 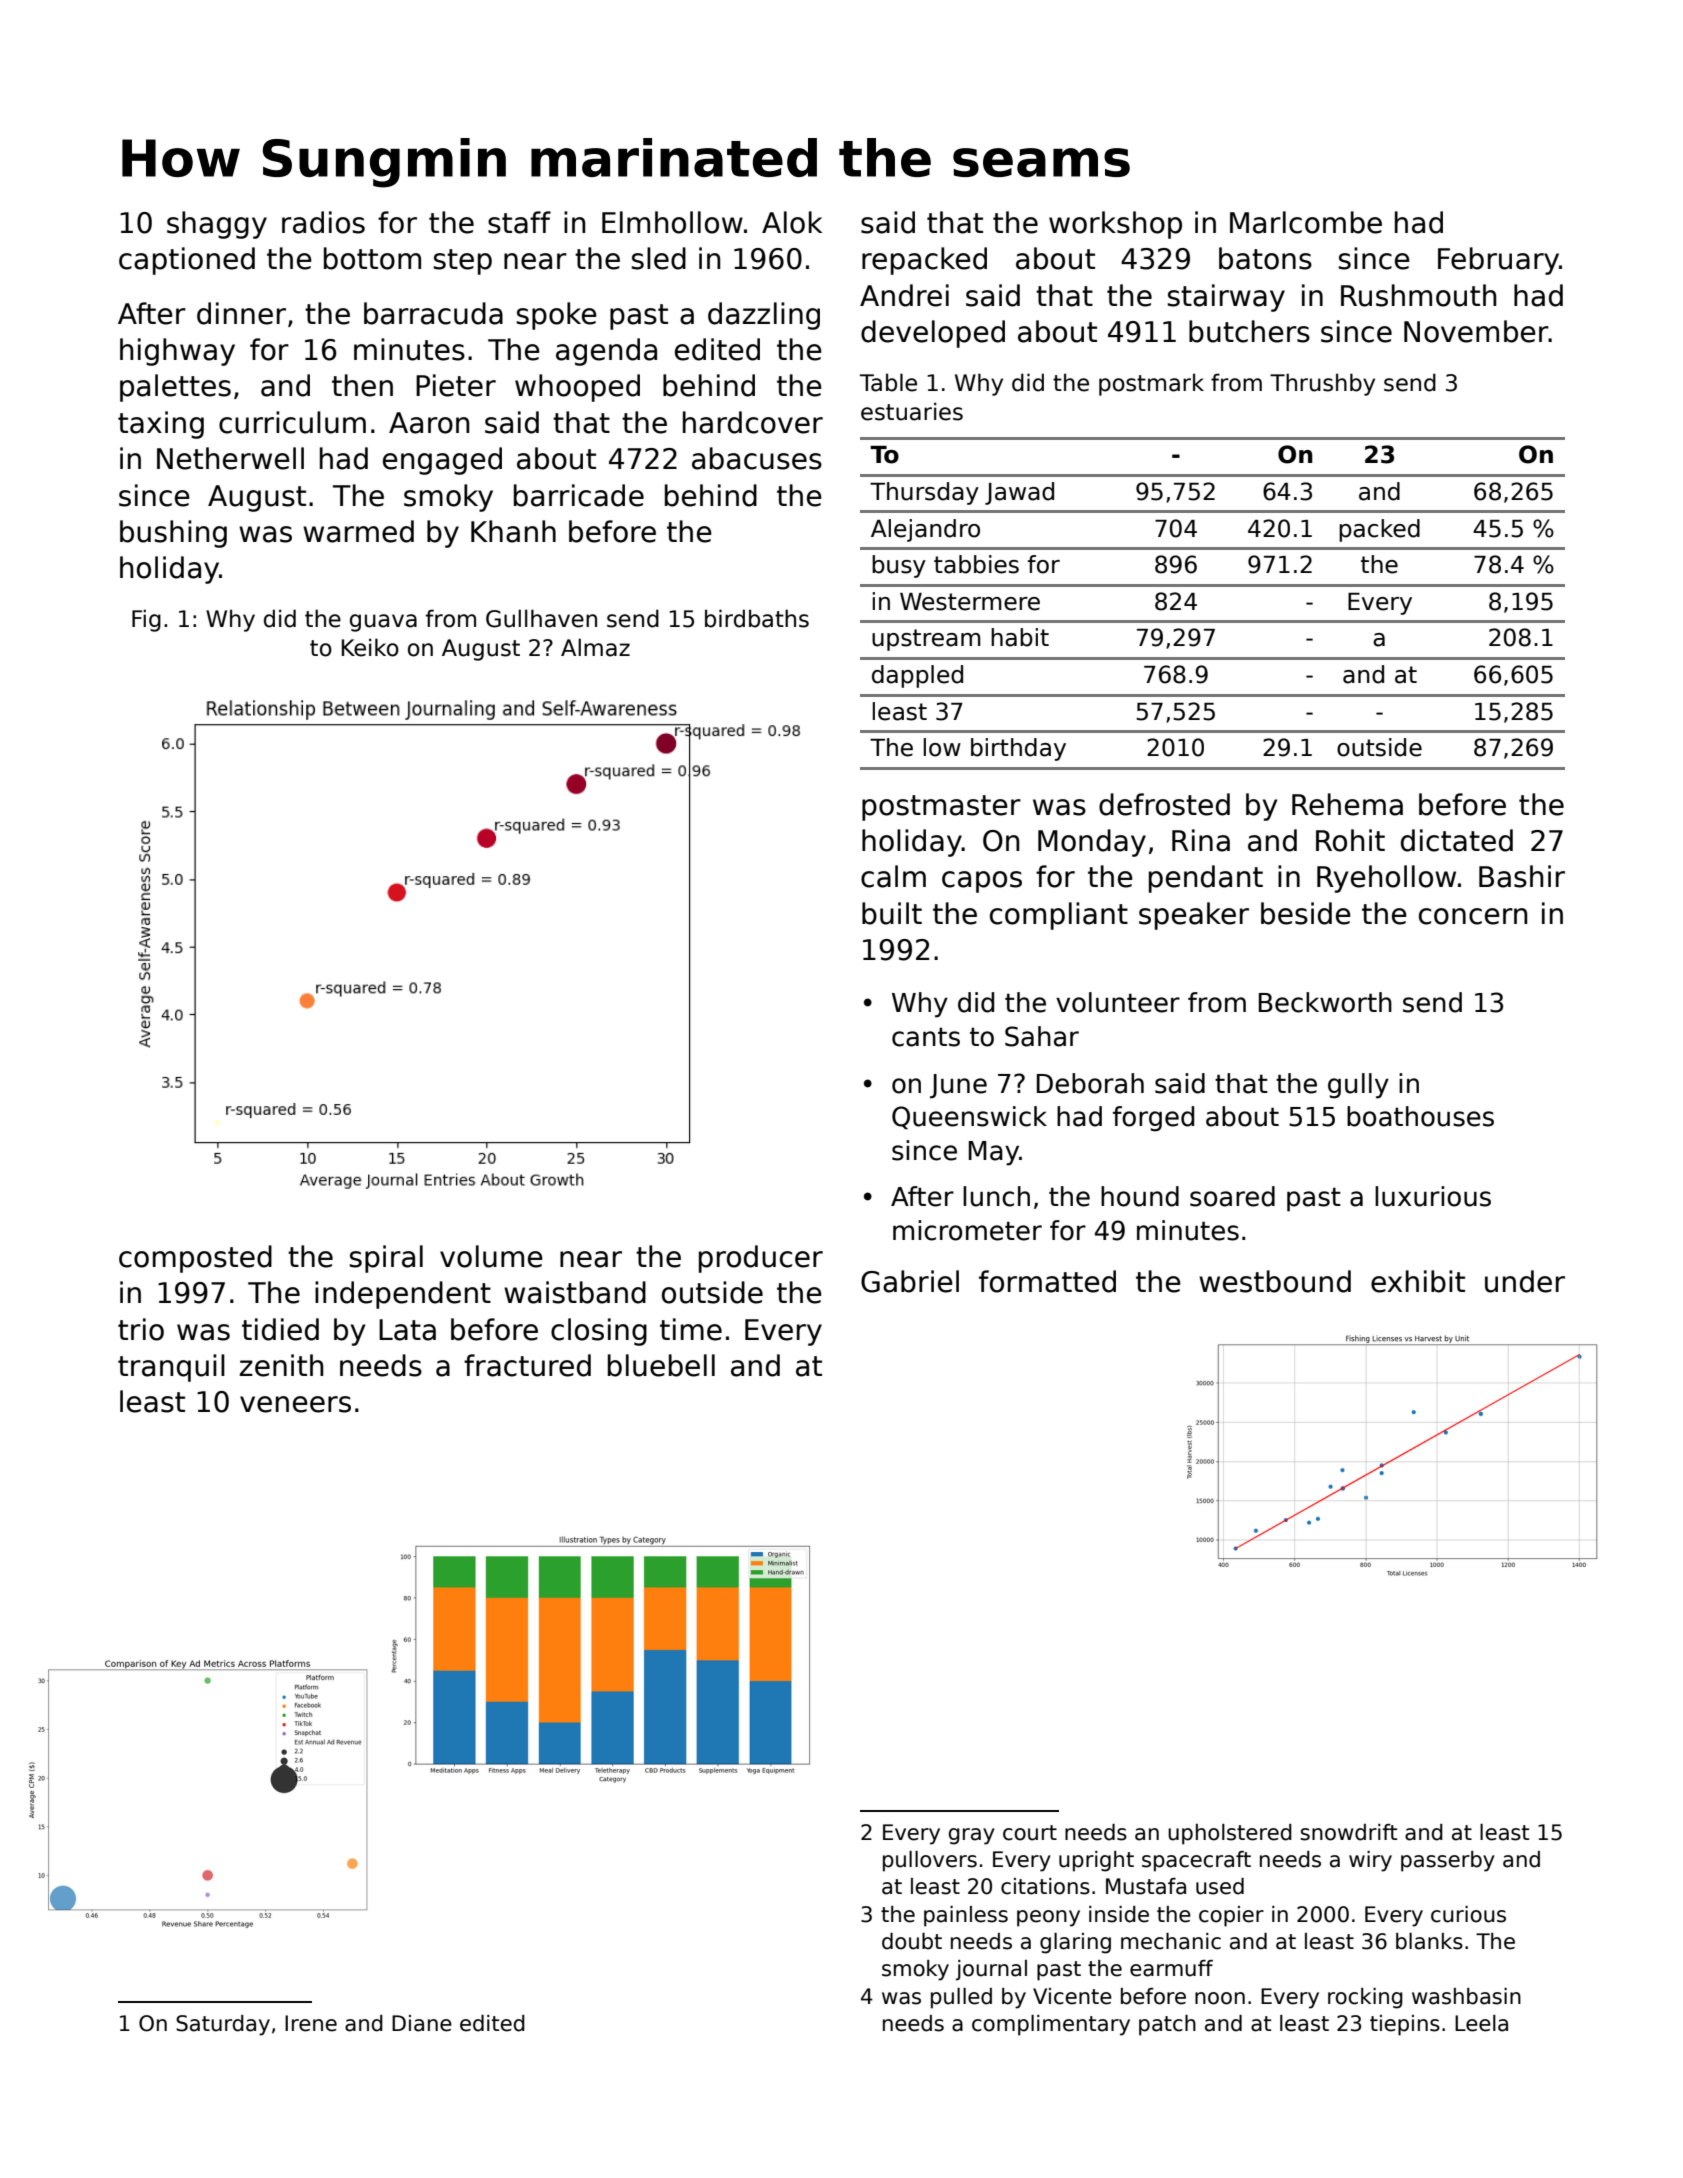 I want to click on wiry, so click(x=1370, y=1861).
